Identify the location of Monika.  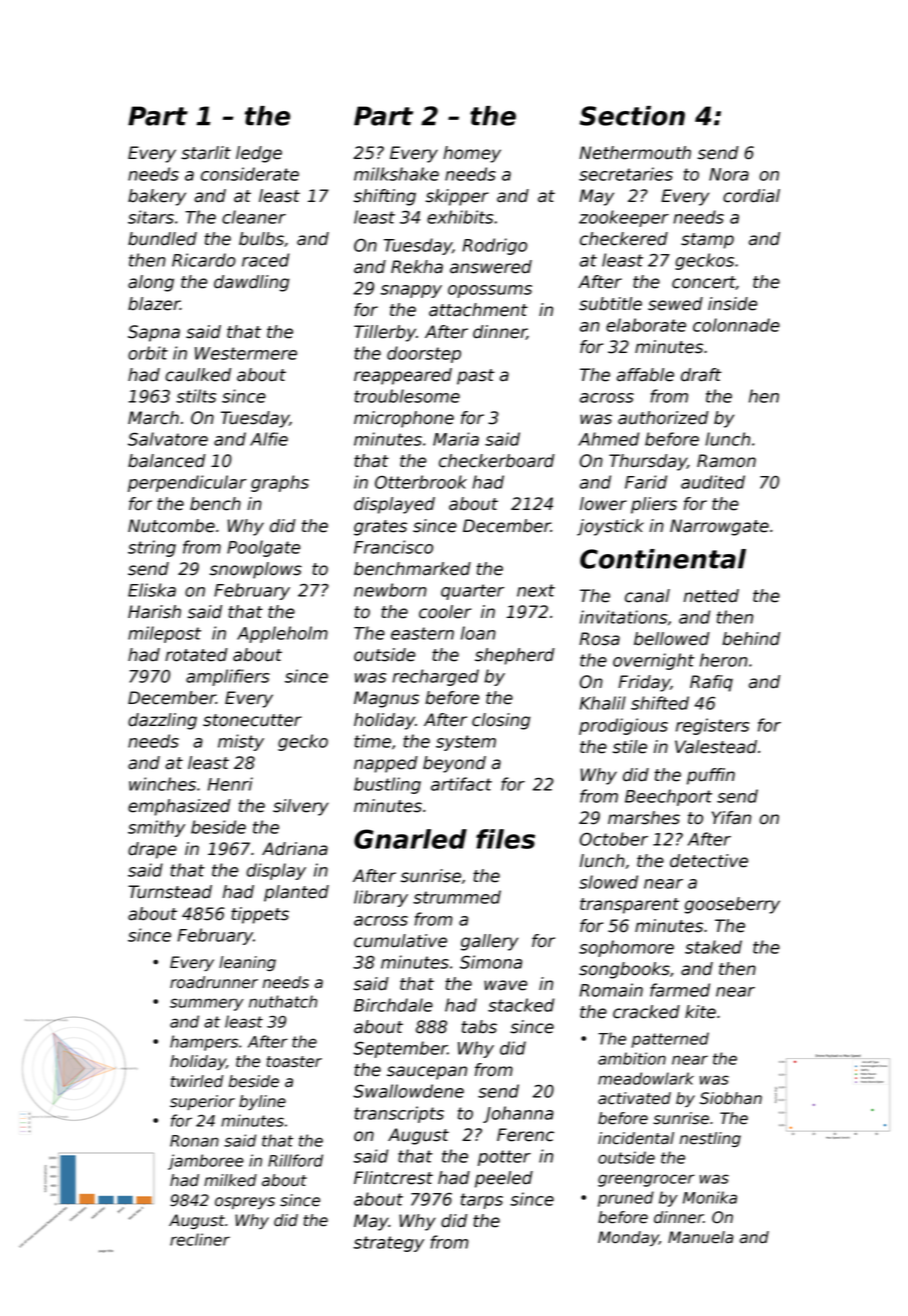
(710, 1197).
